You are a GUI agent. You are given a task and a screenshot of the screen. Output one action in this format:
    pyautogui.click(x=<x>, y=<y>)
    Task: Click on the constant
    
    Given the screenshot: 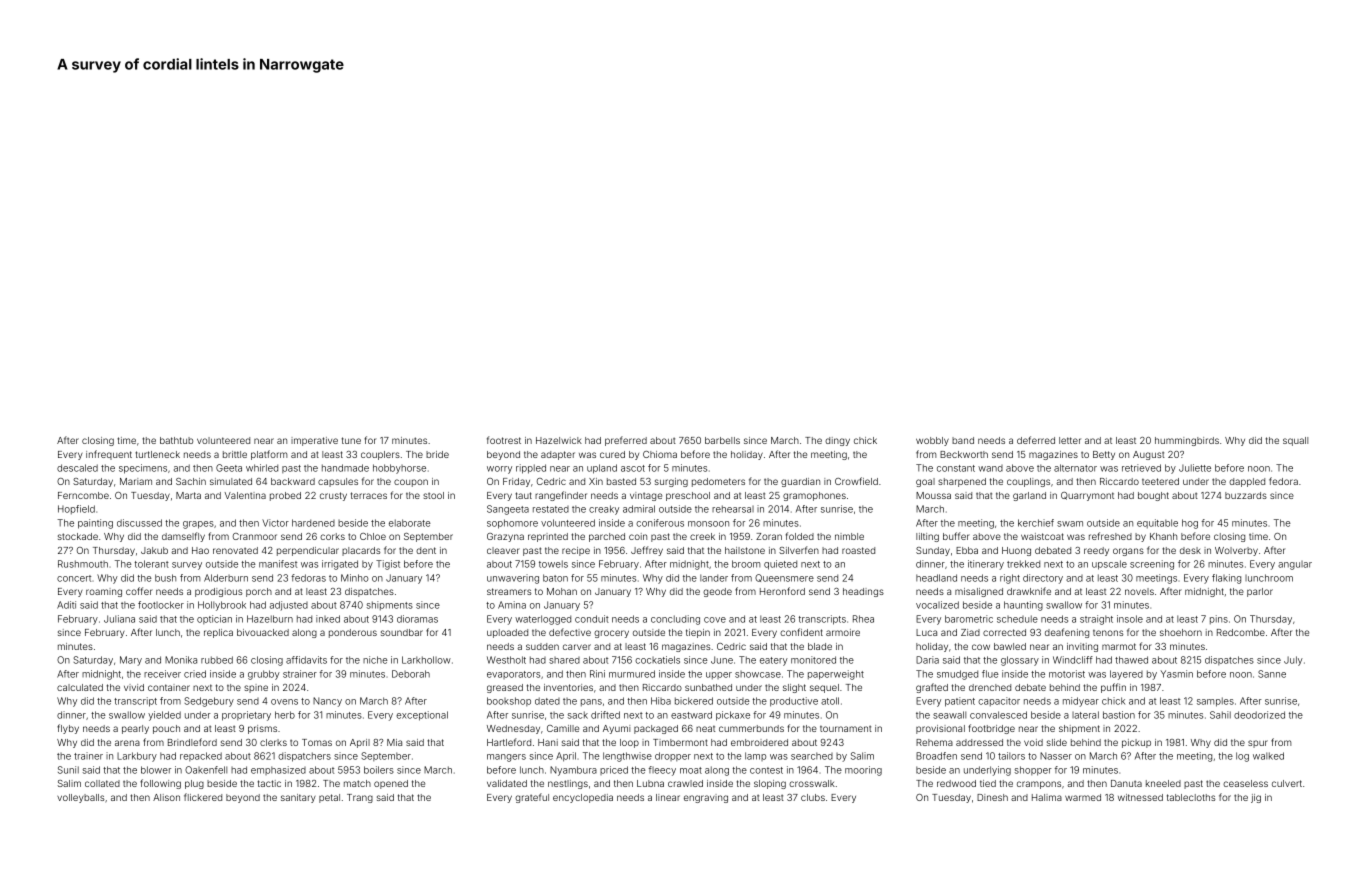 What is the action you would take?
    pyautogui.click(x=956, y=468)
